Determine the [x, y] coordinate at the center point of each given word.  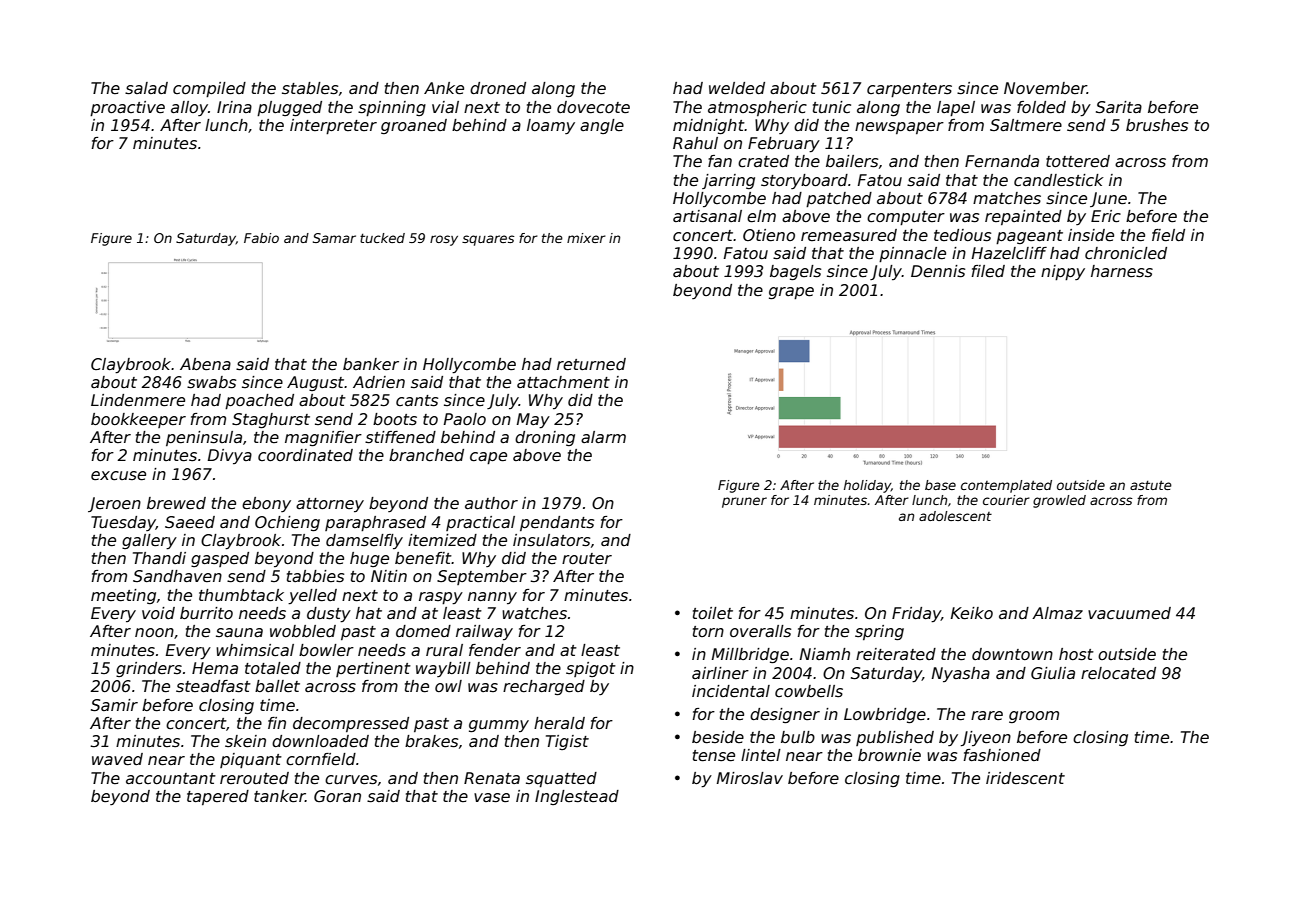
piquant [251, 760]
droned [498, 88]
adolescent [955, 516]
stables [310, 88]
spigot [591, 669]
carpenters [909, 90]
